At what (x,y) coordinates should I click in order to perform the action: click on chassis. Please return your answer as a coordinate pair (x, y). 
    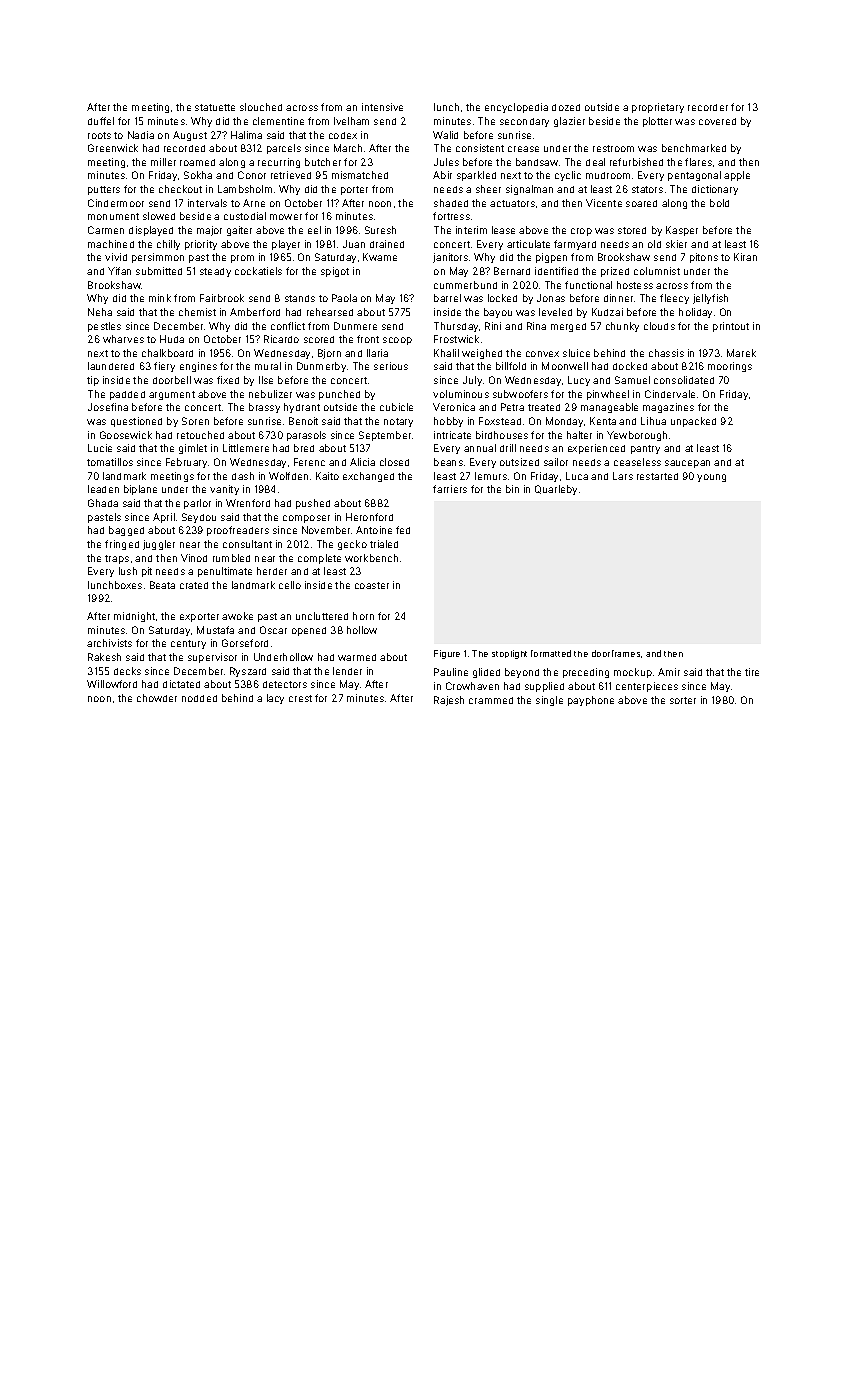
    Looking at the image, I should click on (666, 353).
